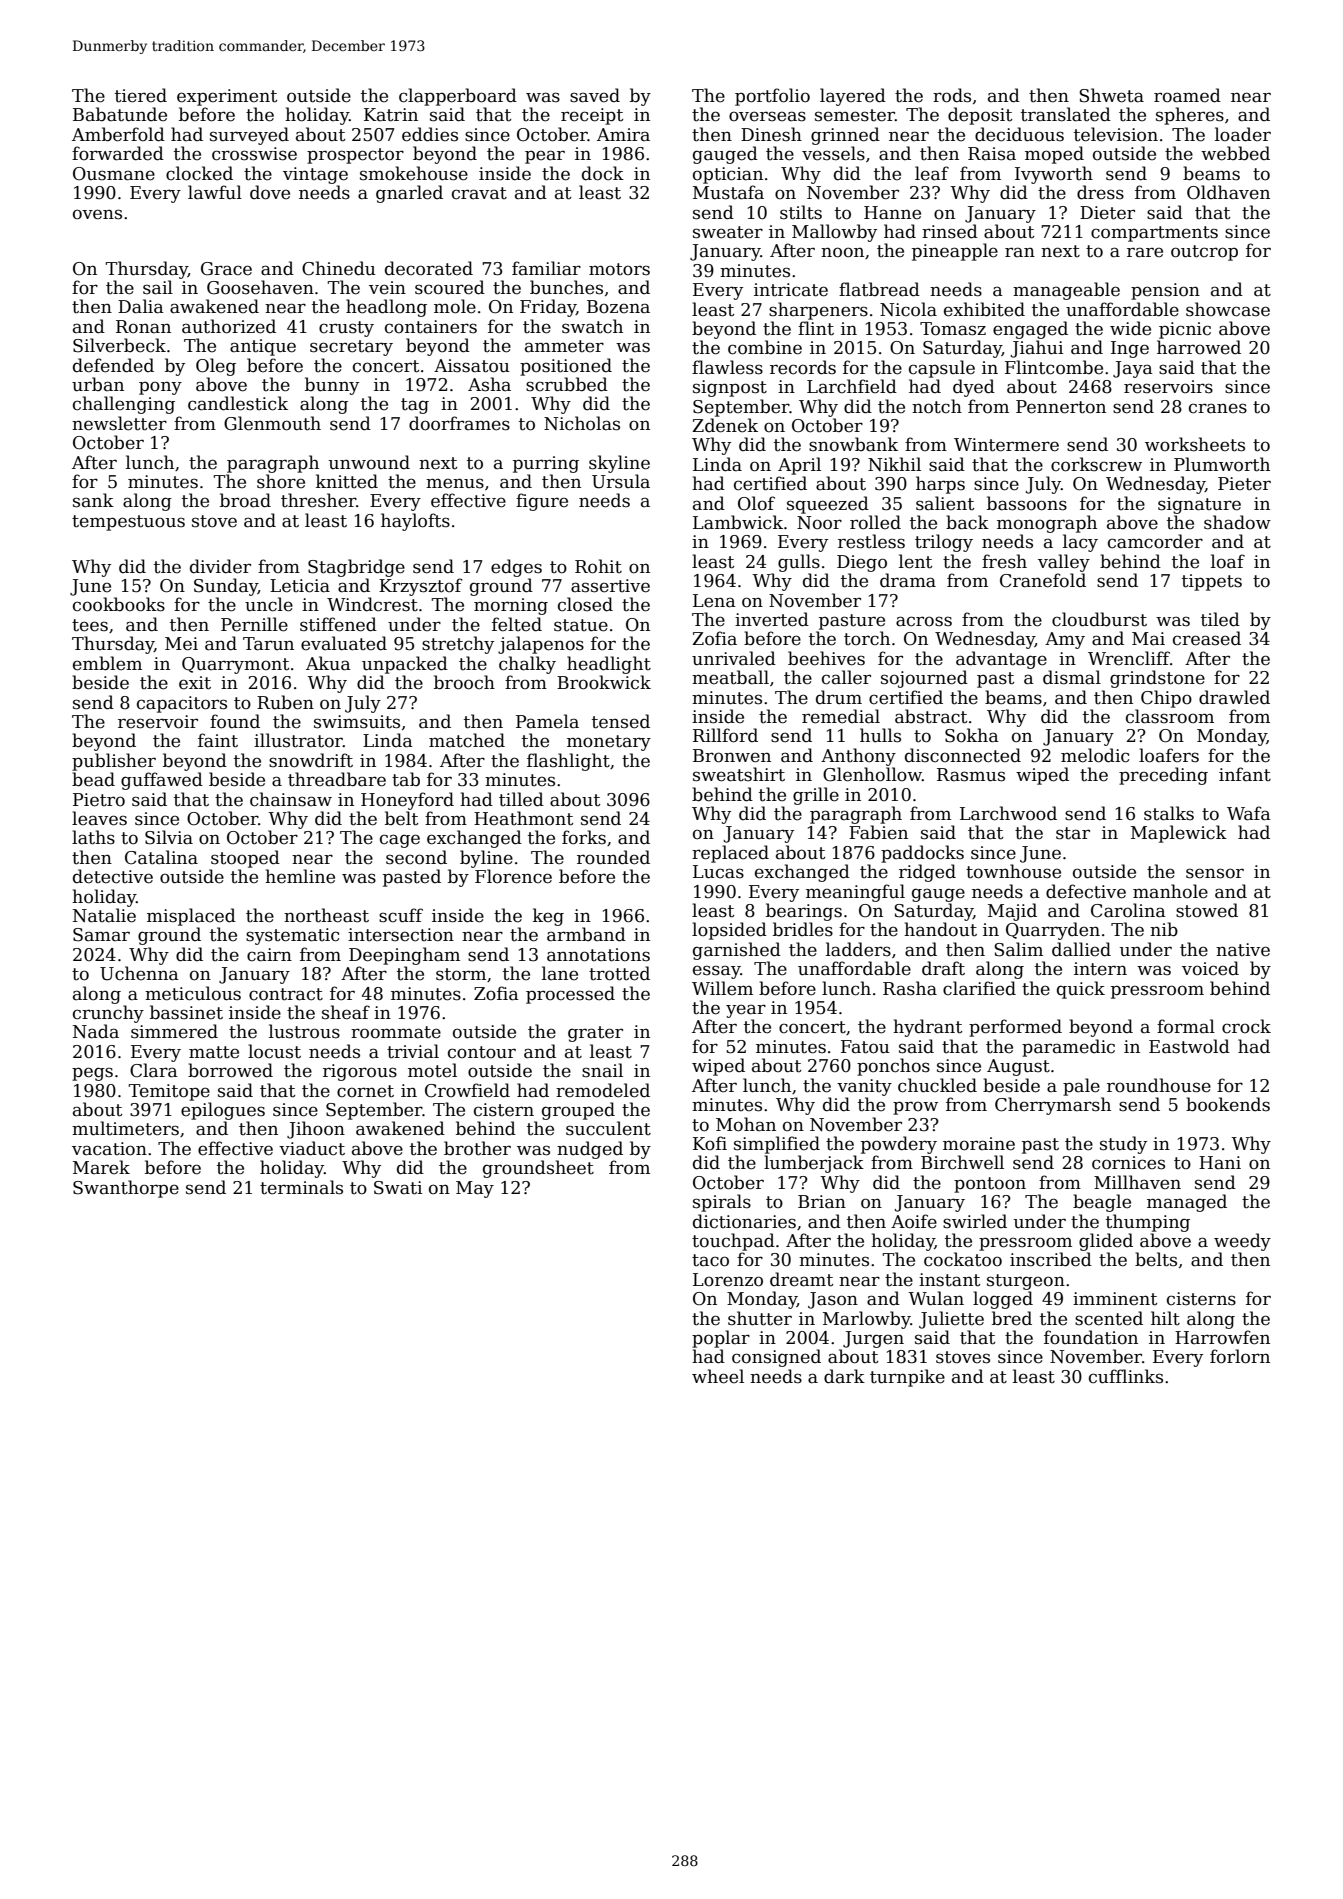 The height and width of the document is (1899, 1343). What do you see at coordinates (1170, 716) in the document?
I see `classroom` at bounding box center [1170, 716].
